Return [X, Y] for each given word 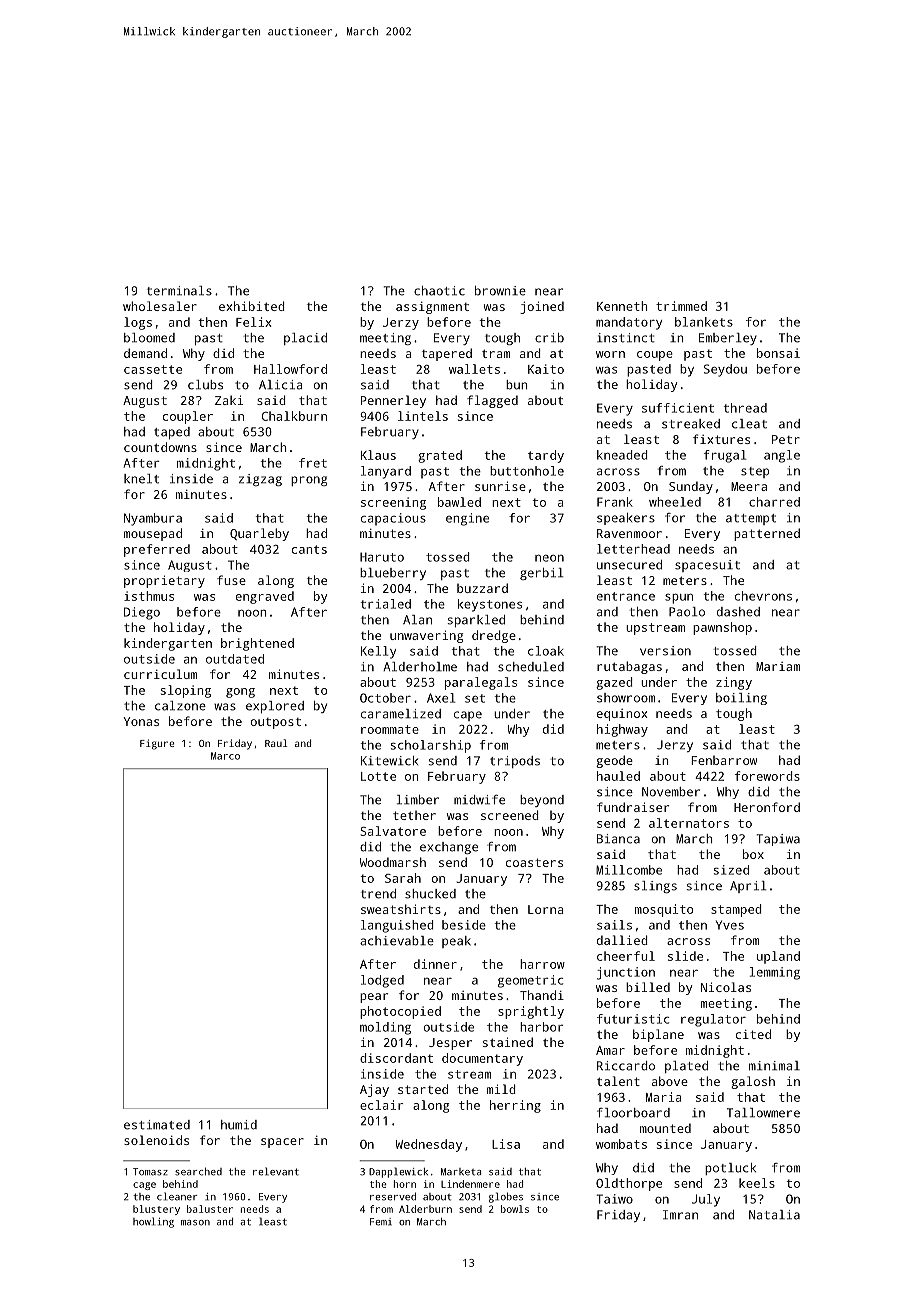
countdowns [160, 447]
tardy [546, 456]
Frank [615, 502]
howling [153, 1222]
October [385, 698]
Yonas [141, 721]
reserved [393, 1196]
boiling [741, 699]
